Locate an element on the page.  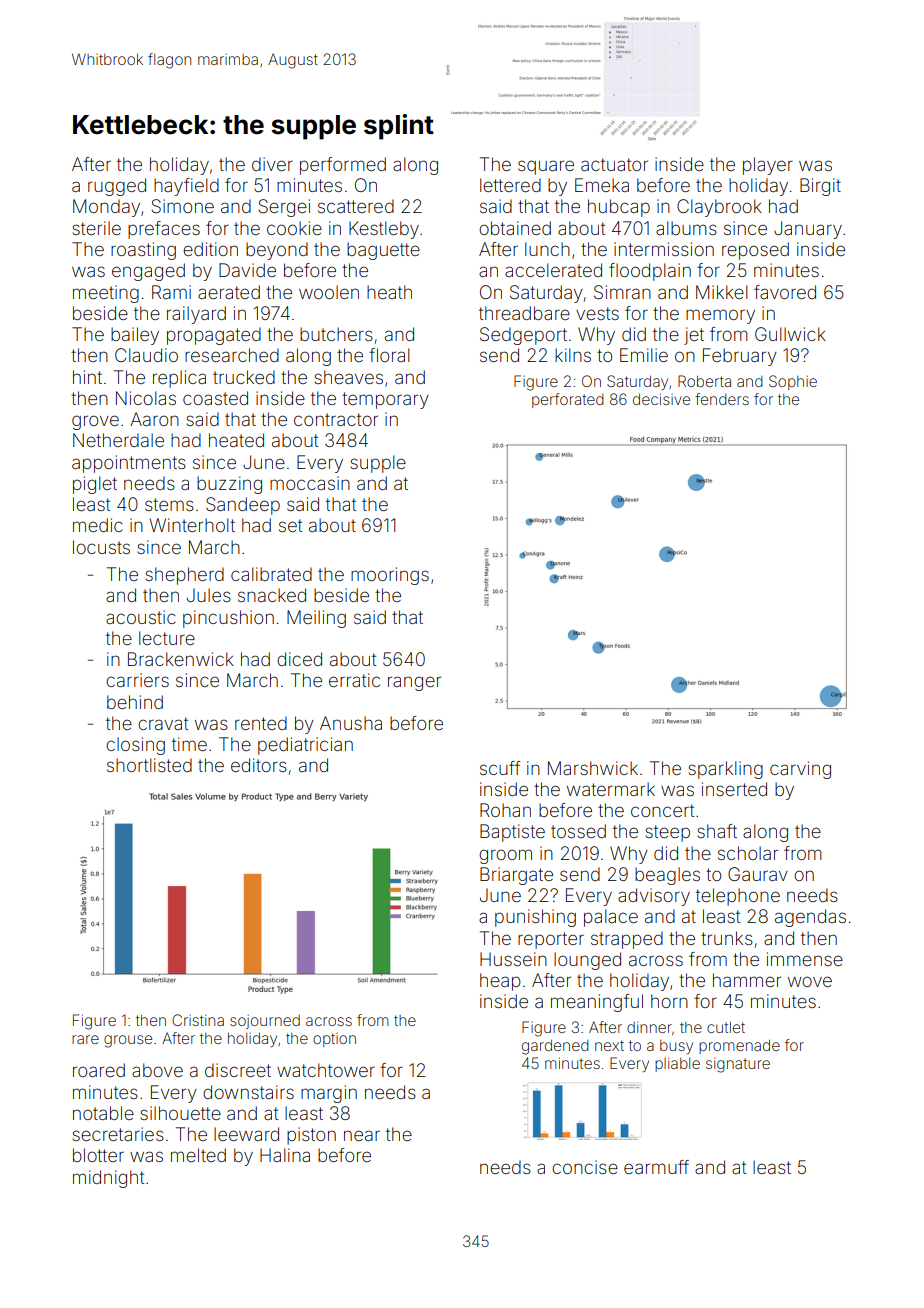
sparkling is located at coordinates (725, 770).
